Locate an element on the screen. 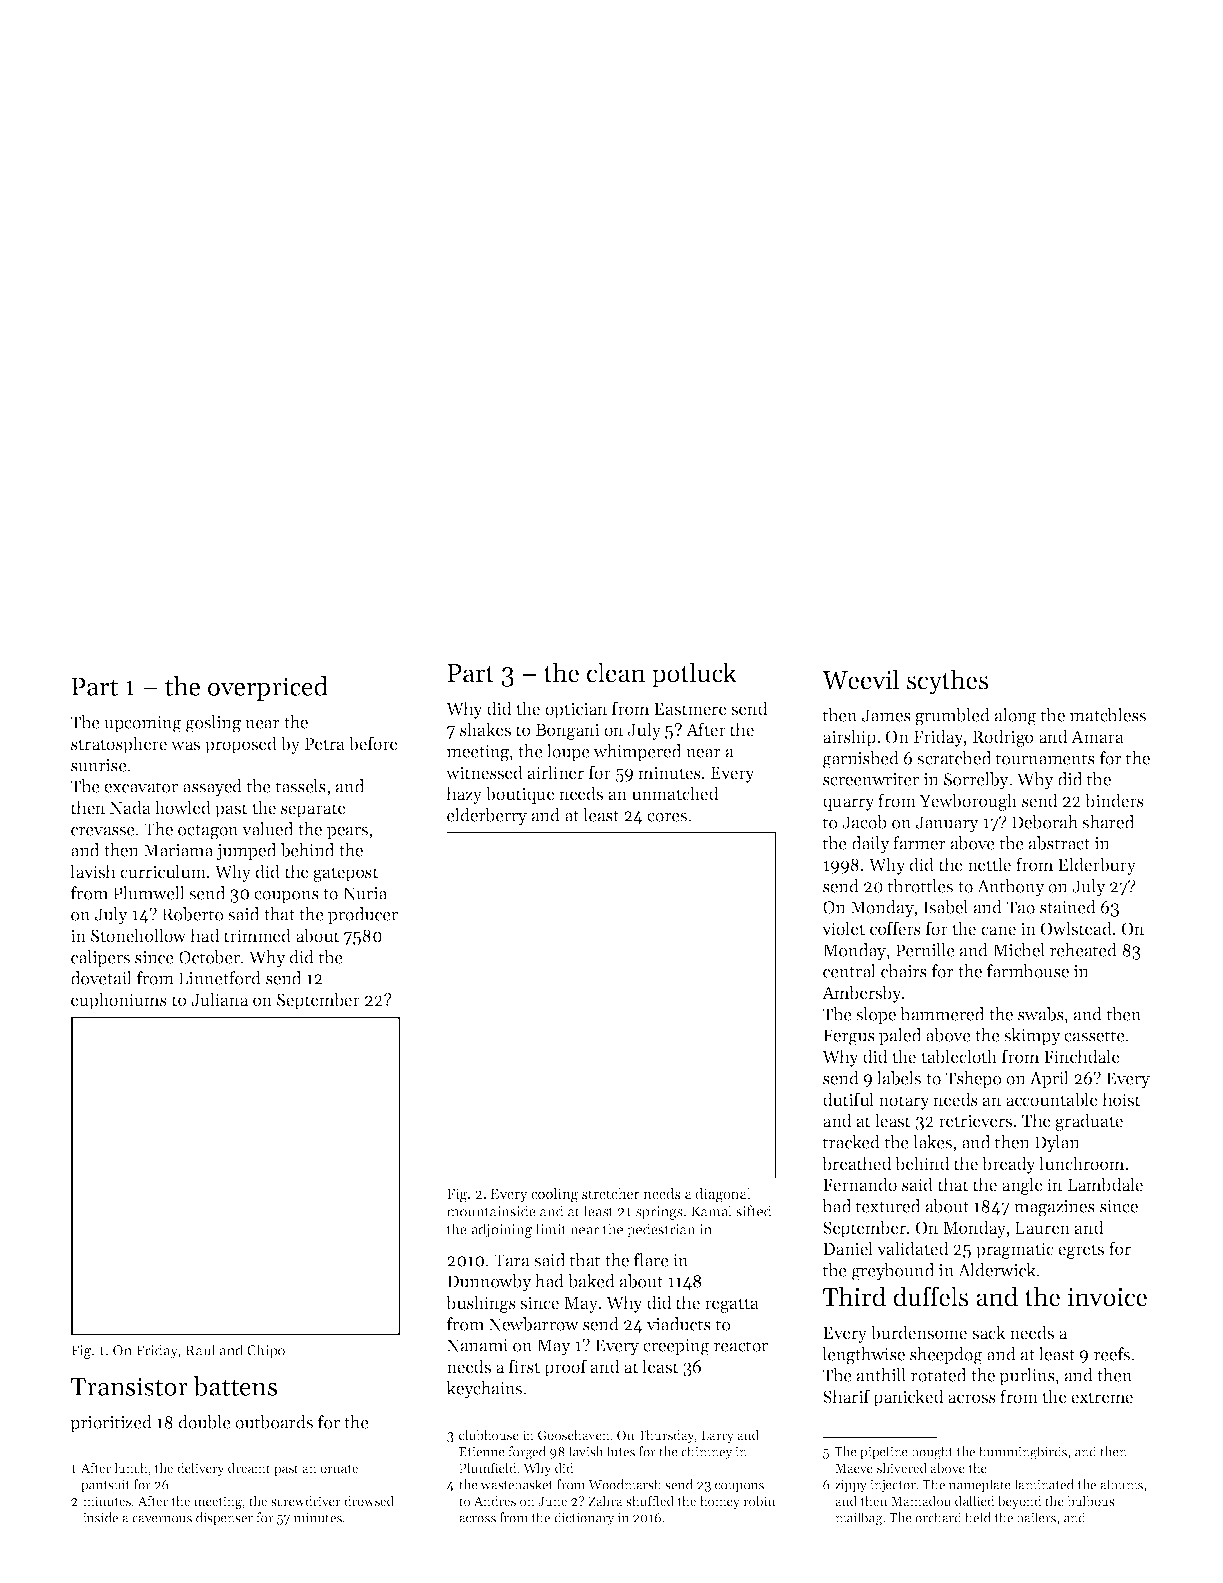 Image resolution: width=1223 pixels, height=1583 pixels. diagonal is located at coordinates (723, 1195).
